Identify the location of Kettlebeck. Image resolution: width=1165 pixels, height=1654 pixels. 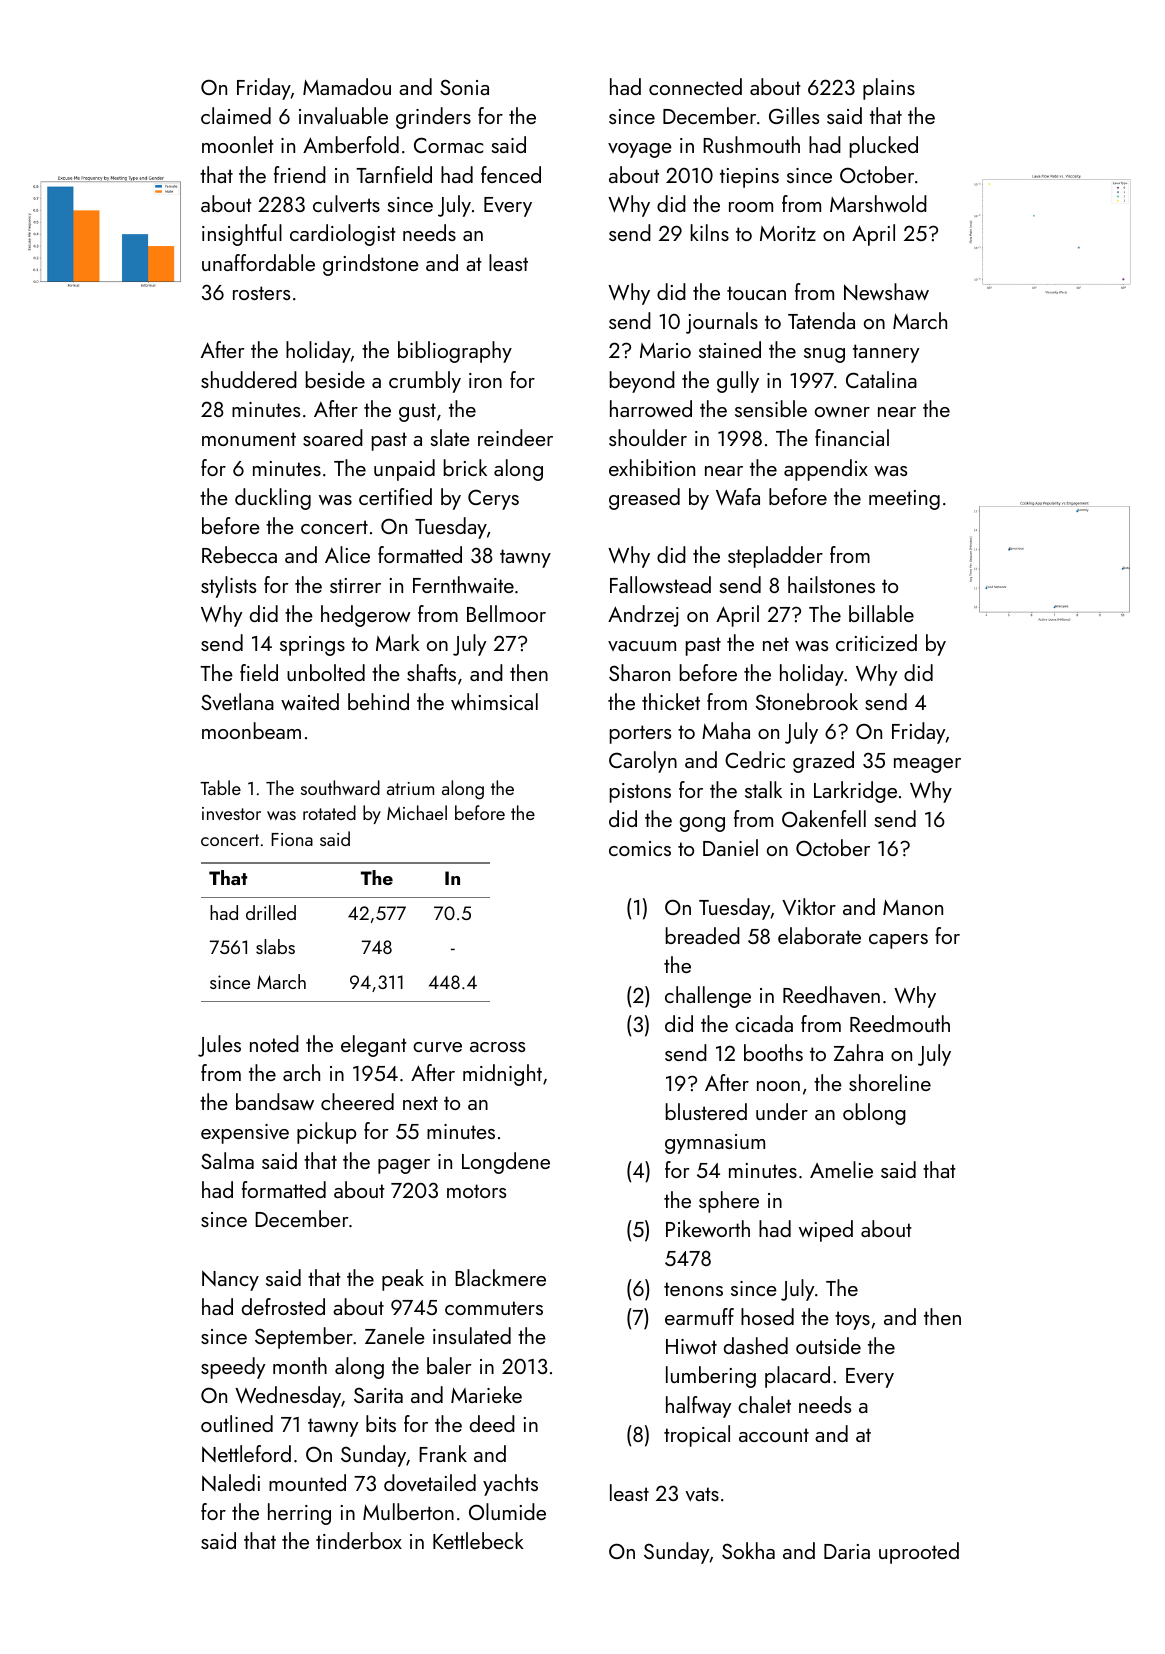
(478, 1540).
